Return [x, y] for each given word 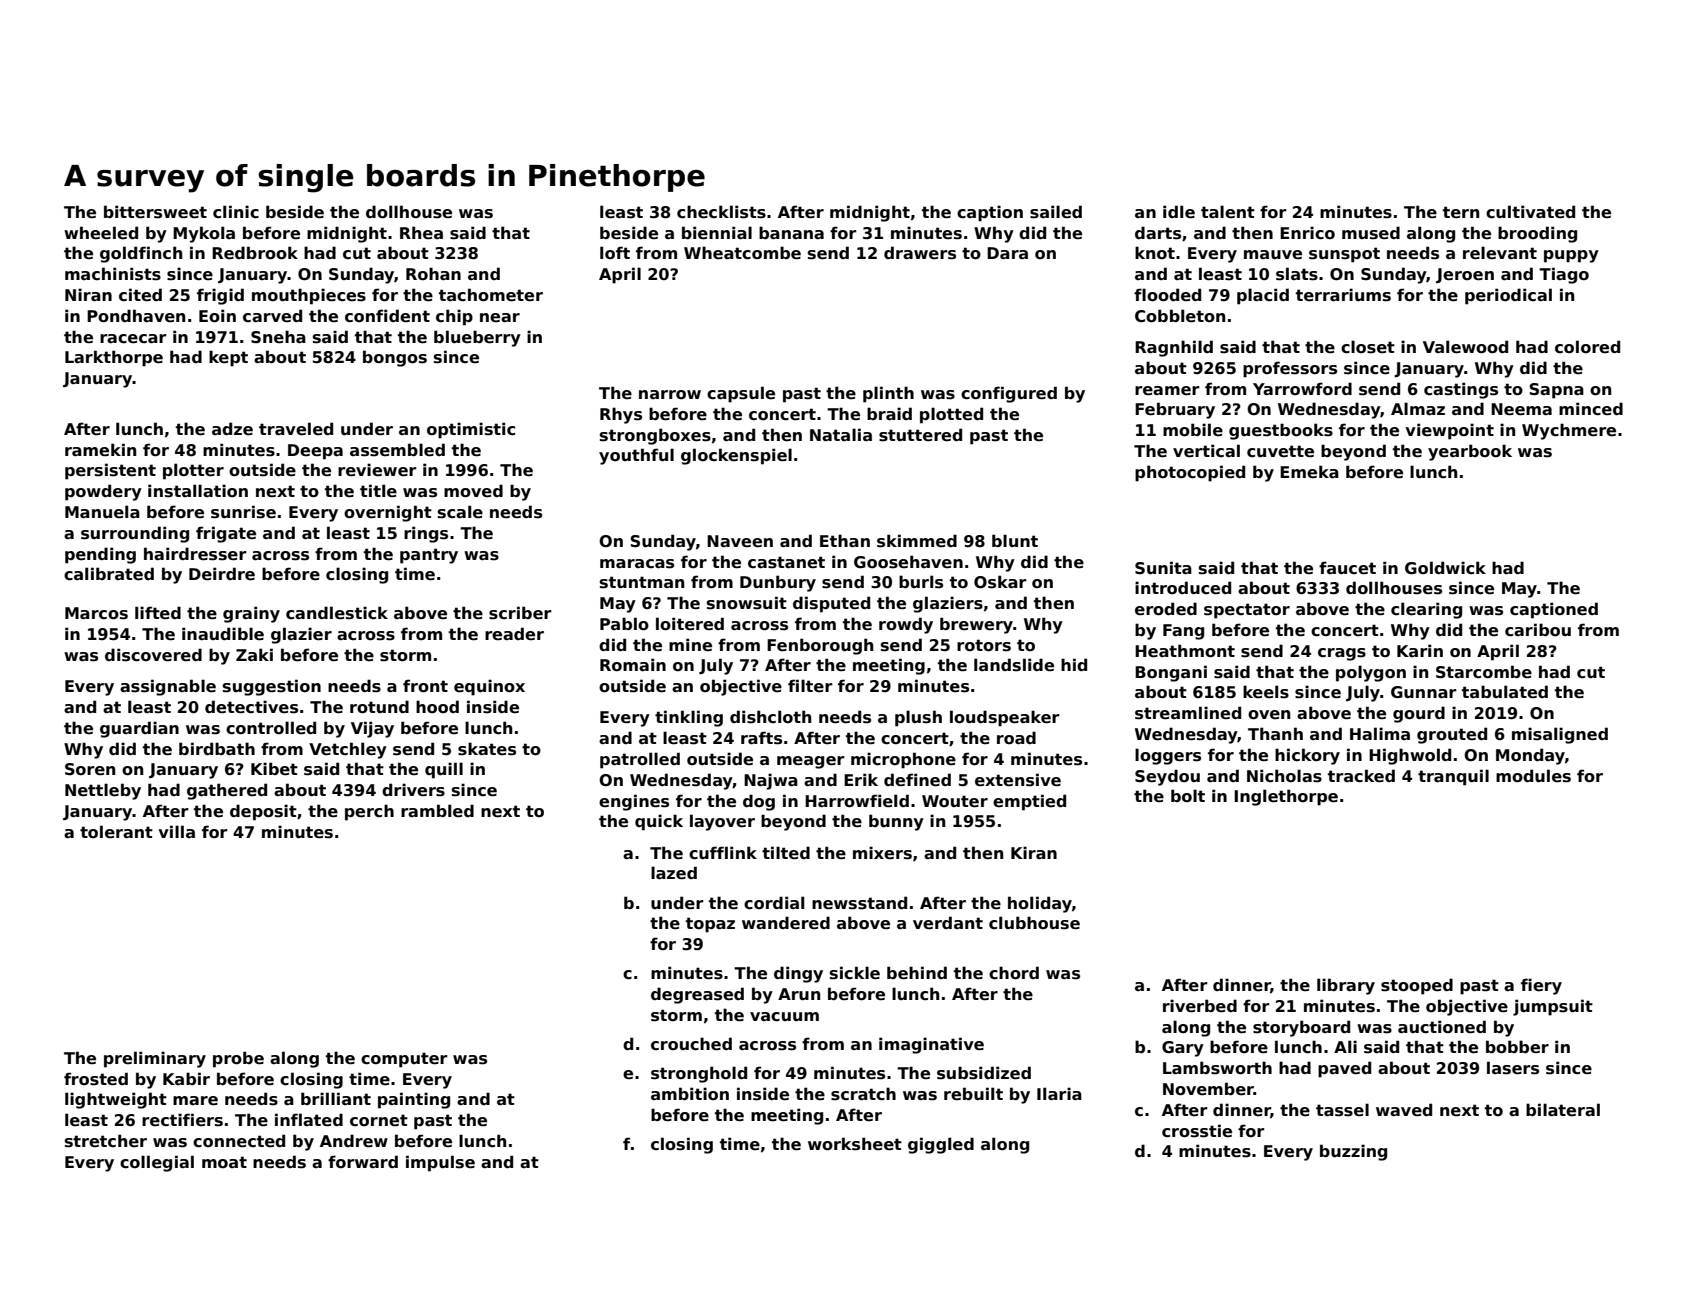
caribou [1538, 630]
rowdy [906, 625]
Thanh [1275, 733]
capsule [741, 394]
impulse [440, 1163]
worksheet [855, 1144]
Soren [90, 769]
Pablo [624, 624]
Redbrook [255, 253]
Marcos [96, 613]
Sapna [1556, 391]
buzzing [1353, 1152]
